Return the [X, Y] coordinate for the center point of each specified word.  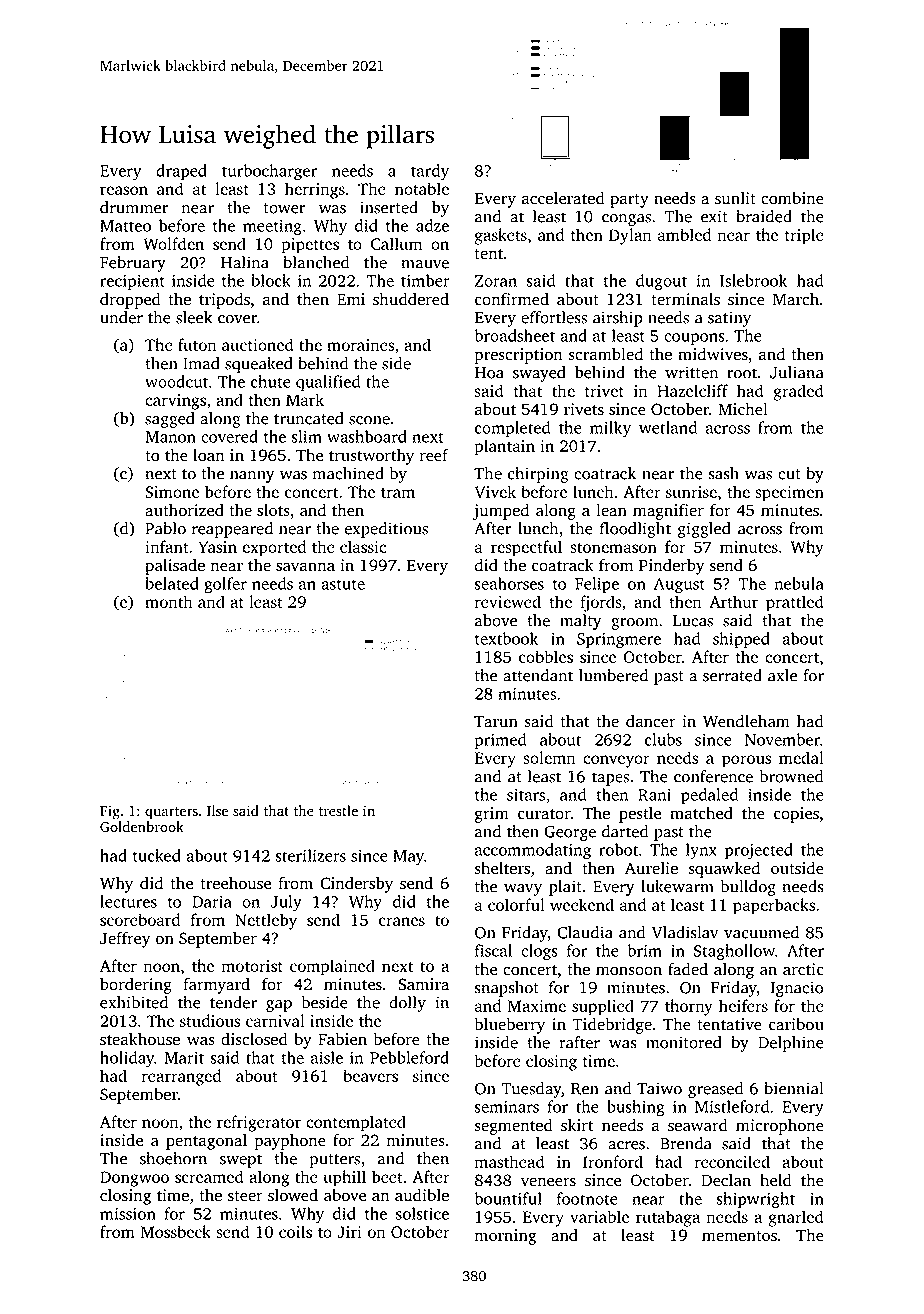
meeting [272, 227]
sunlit [735, 198]
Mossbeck [176, 1231]
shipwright [756, 1200]
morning [506, 1237]
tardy [430, 172]
